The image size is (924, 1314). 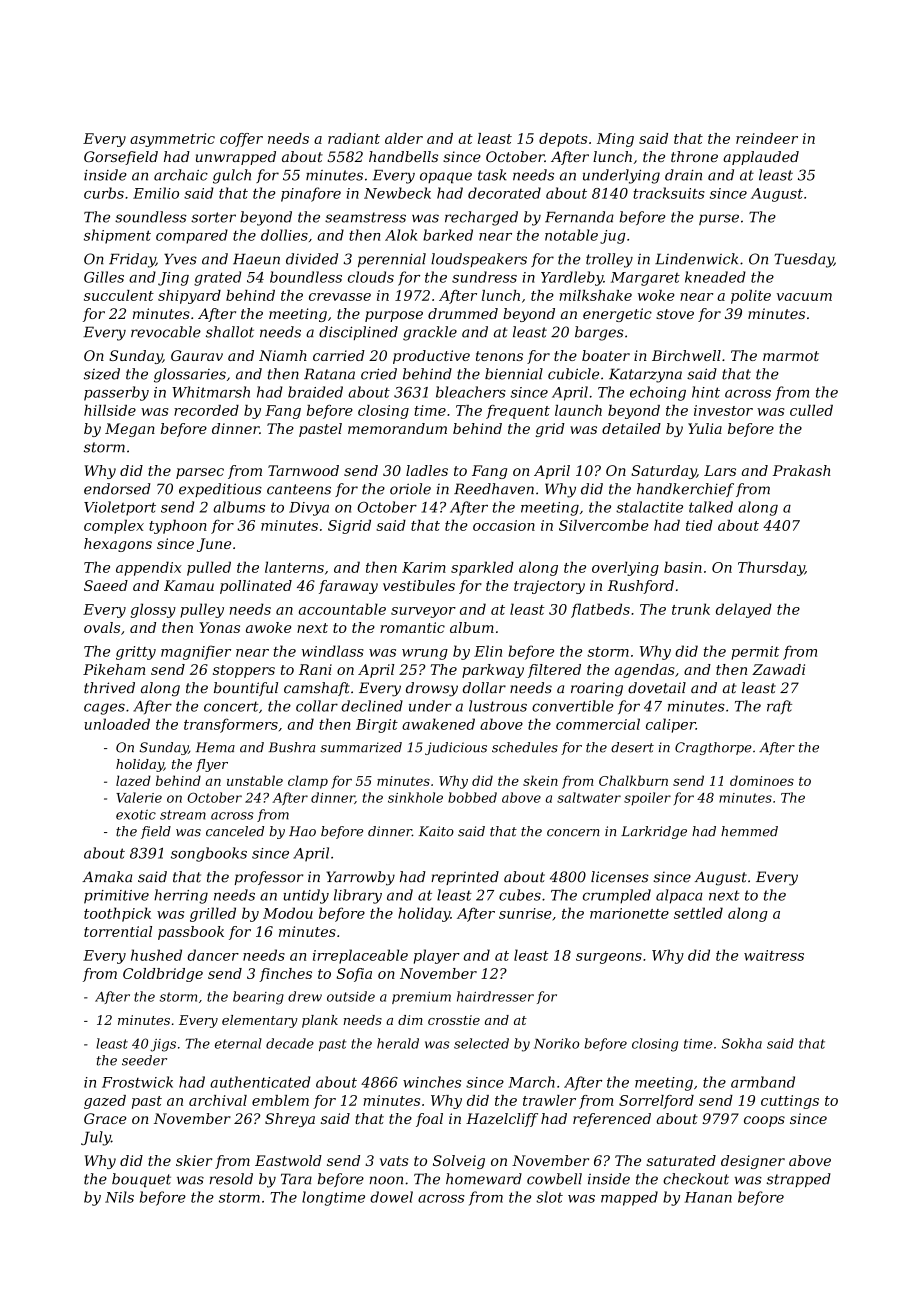 What do you see at coordinates (436, 831) in the image?
I see `Kaito` at bounding box center [436, 831].
